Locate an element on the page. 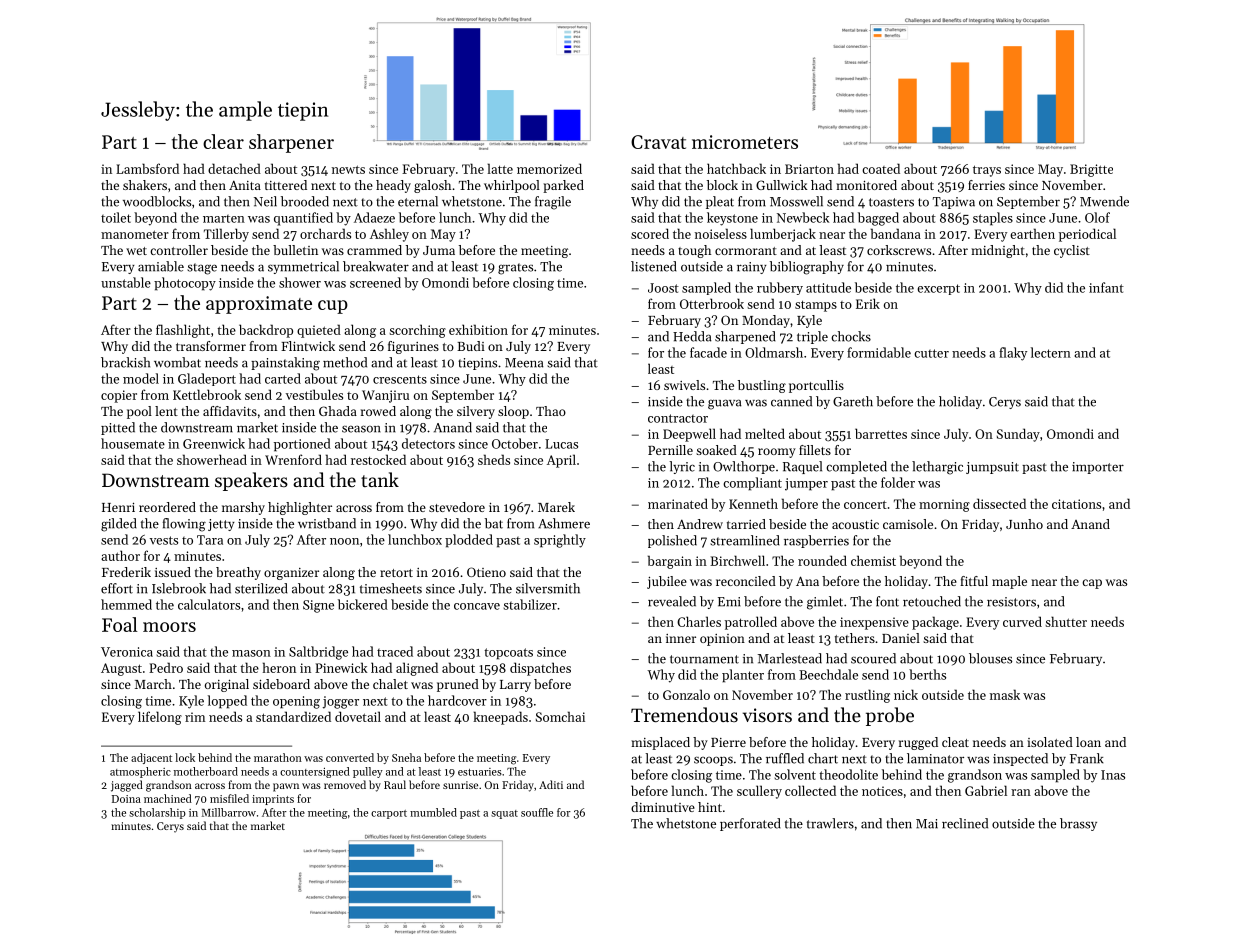 The width and height of the document is (1233, 952). compliant is located at coordinates (752, 484).
